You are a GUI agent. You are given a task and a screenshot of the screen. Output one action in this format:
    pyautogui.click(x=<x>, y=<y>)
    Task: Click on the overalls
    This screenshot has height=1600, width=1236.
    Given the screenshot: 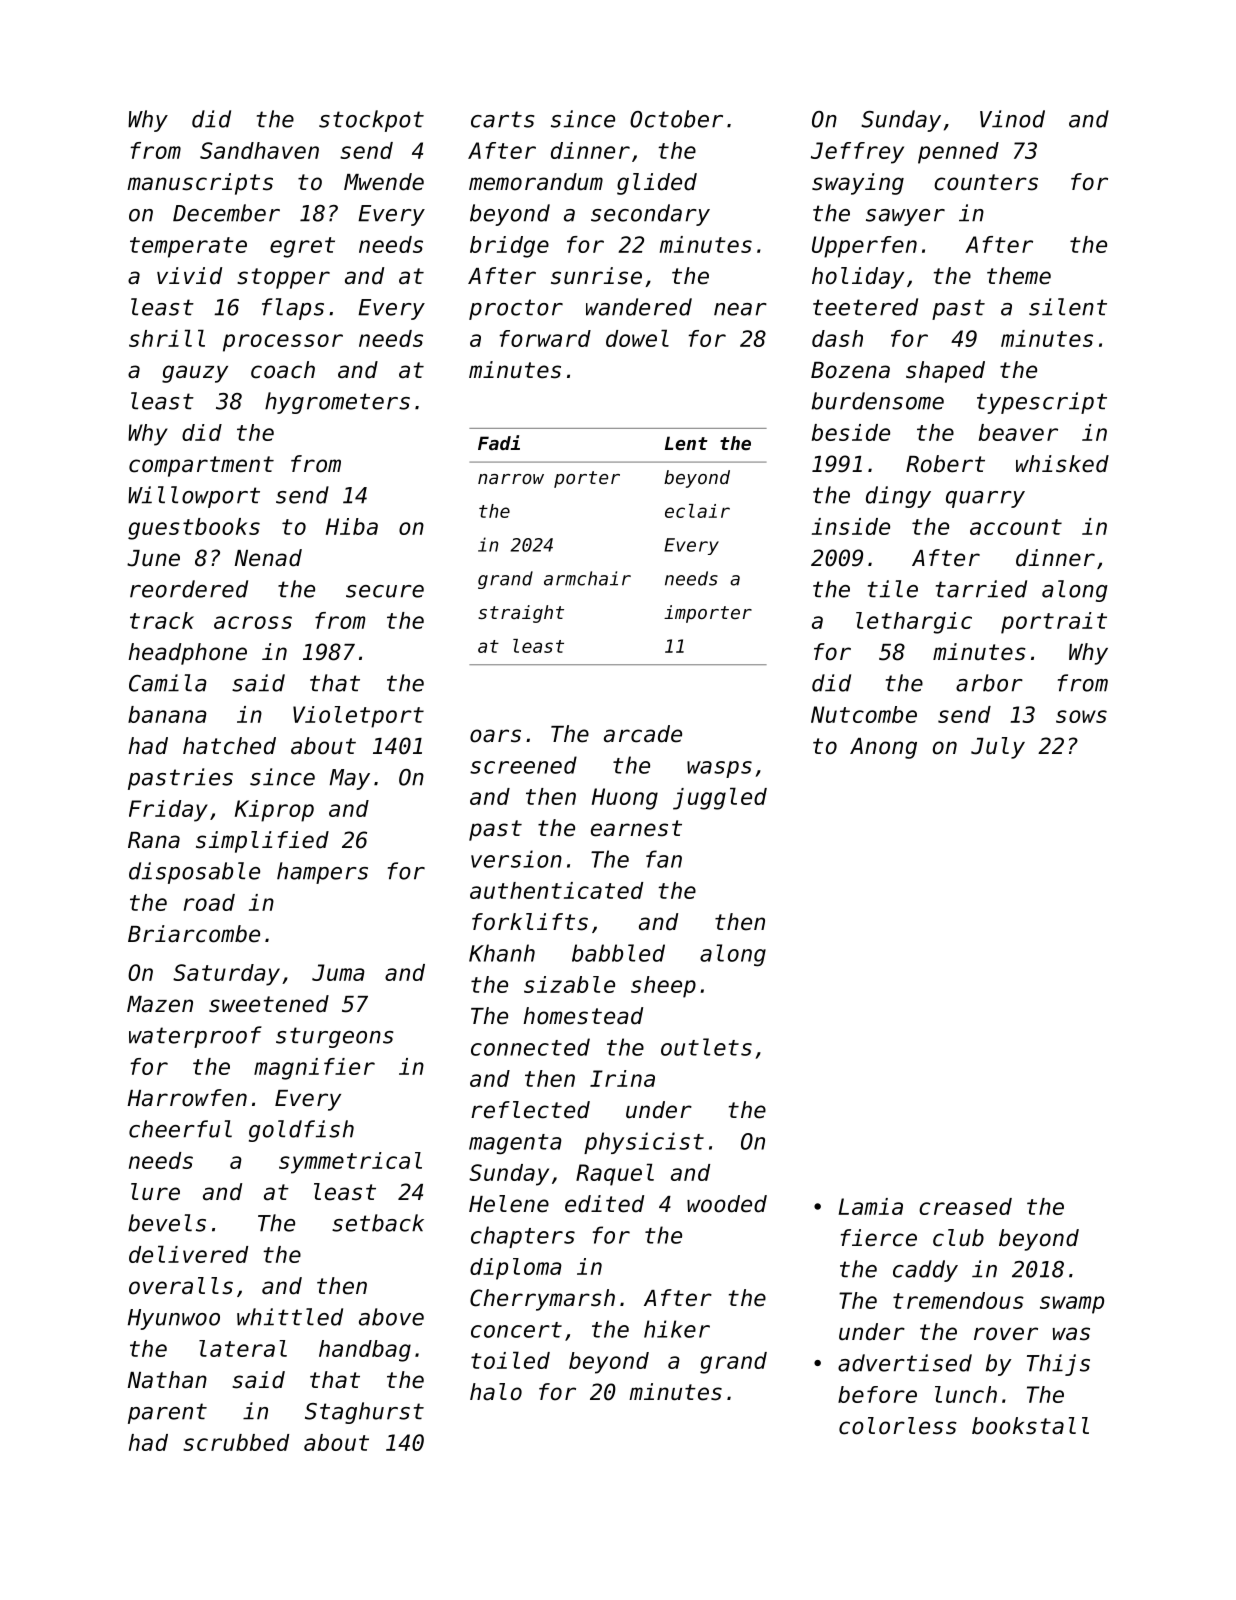 What is the action you would take?
    pyautogui.click(x=181, y=1286)
